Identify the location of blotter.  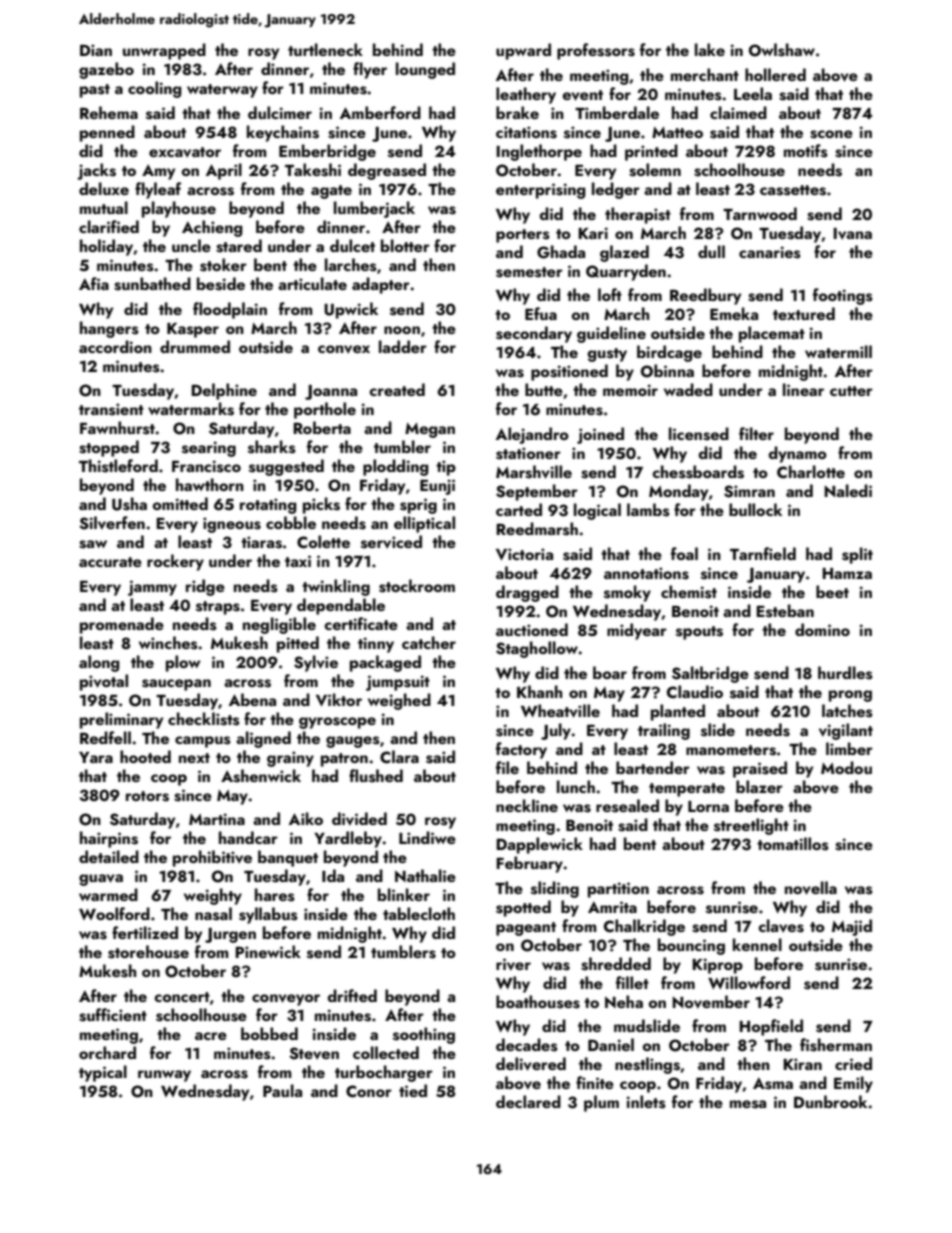
(405, 245).
